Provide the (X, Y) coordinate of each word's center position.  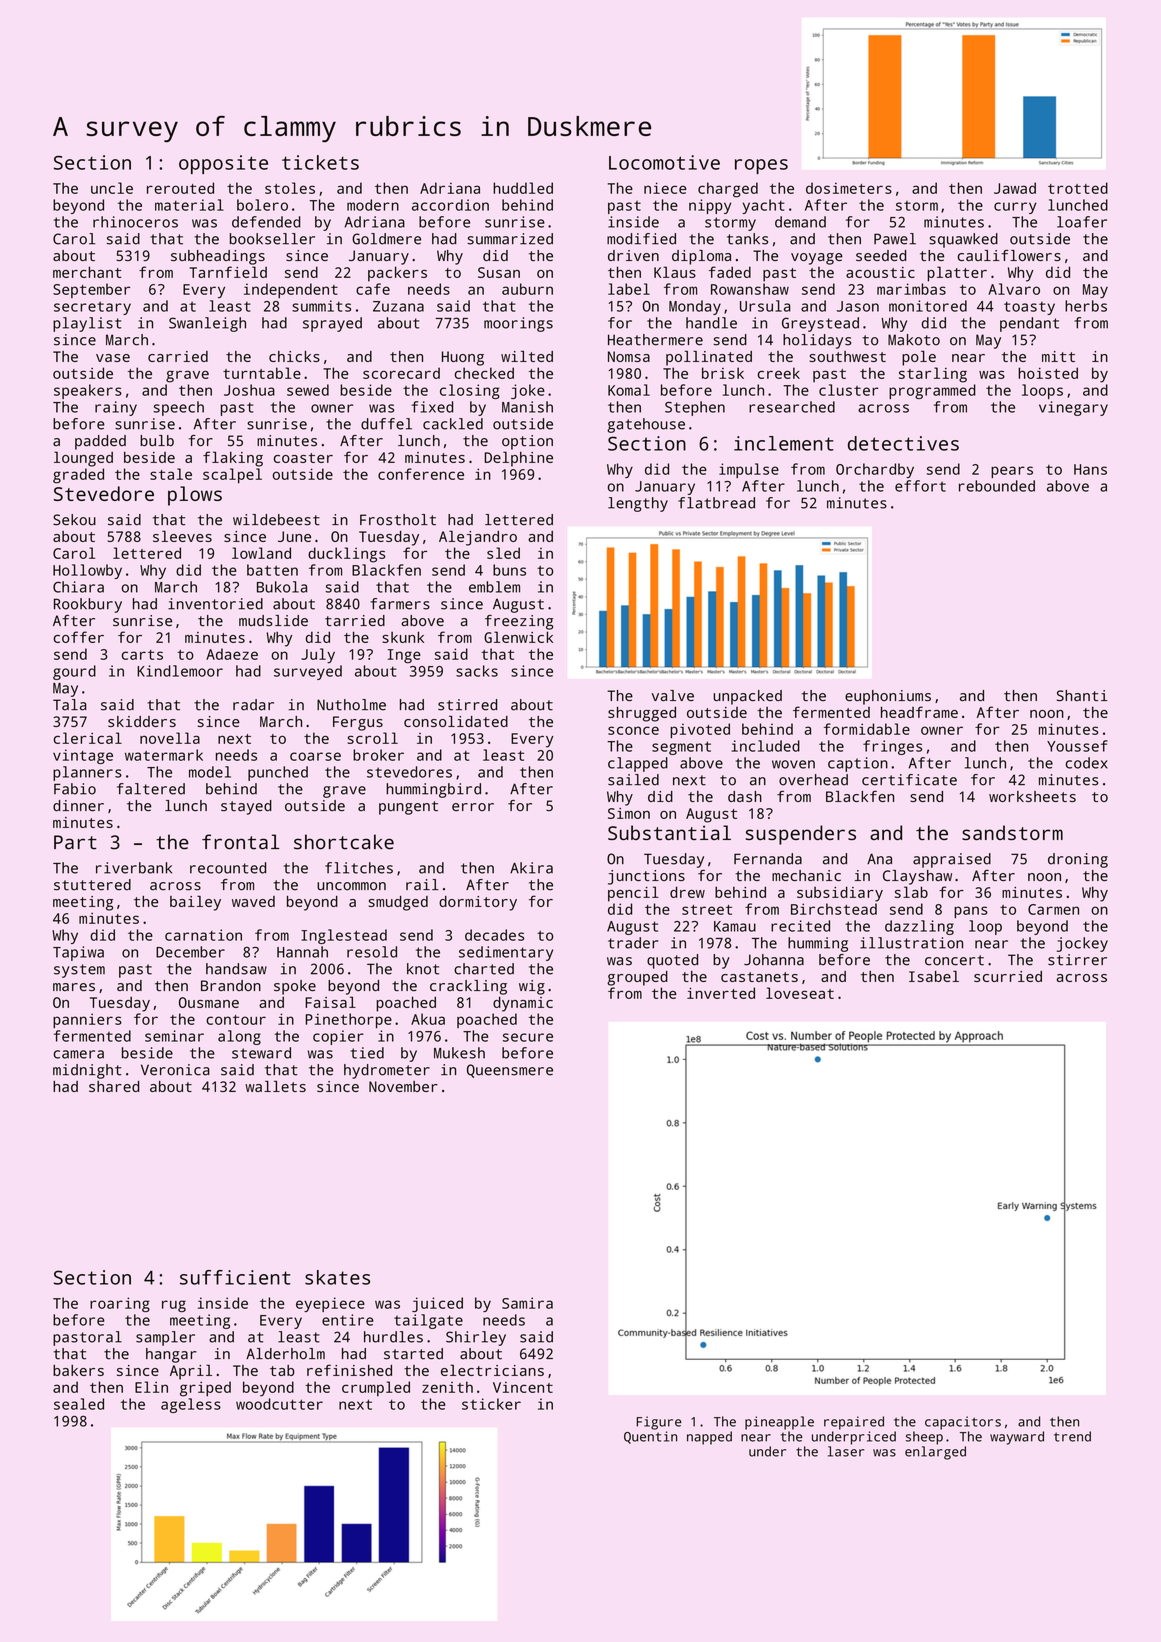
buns (509, 570)
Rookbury (88, 605)
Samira (527, 1303)
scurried (1008, 976)
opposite (223, 164)
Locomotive (664, 162)
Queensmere (510, 1071)
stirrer (1077, 960)
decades (494, 935)
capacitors (963, 1423)
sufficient (235, 1277)
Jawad (1015, 188)
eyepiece (330, 1304)
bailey (195, 903)
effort (920, 486)
